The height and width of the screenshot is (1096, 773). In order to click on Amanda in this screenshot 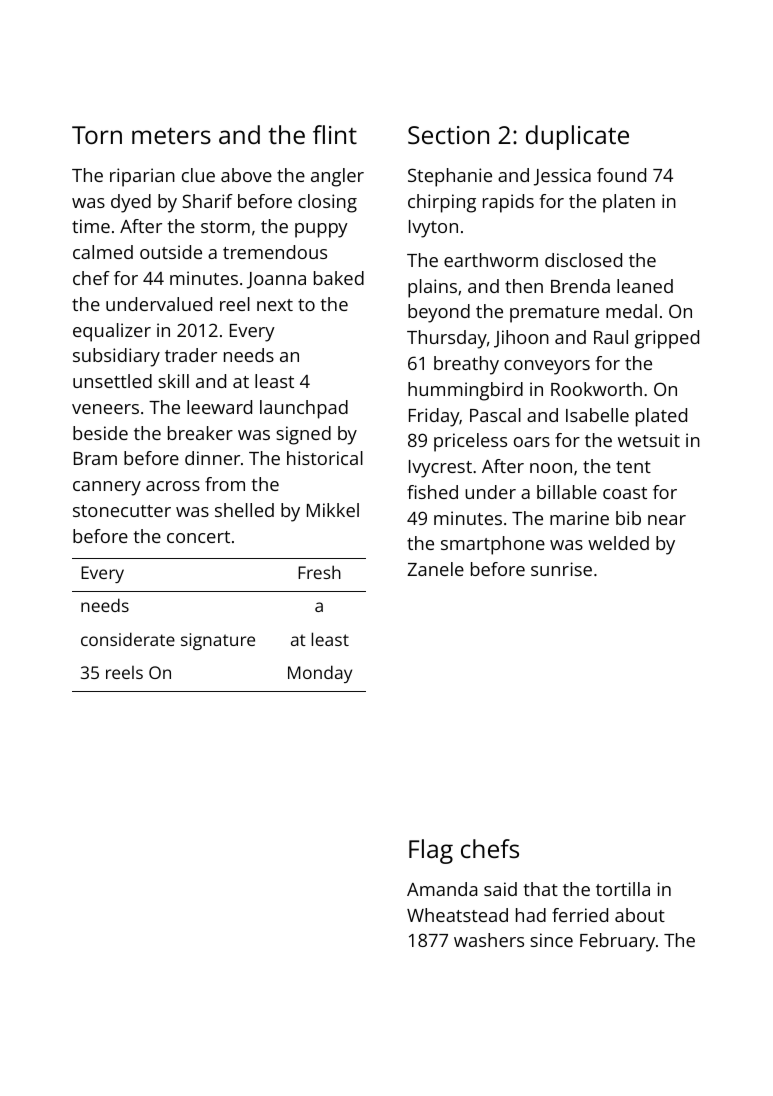, I will do `click(442, 889)`.
